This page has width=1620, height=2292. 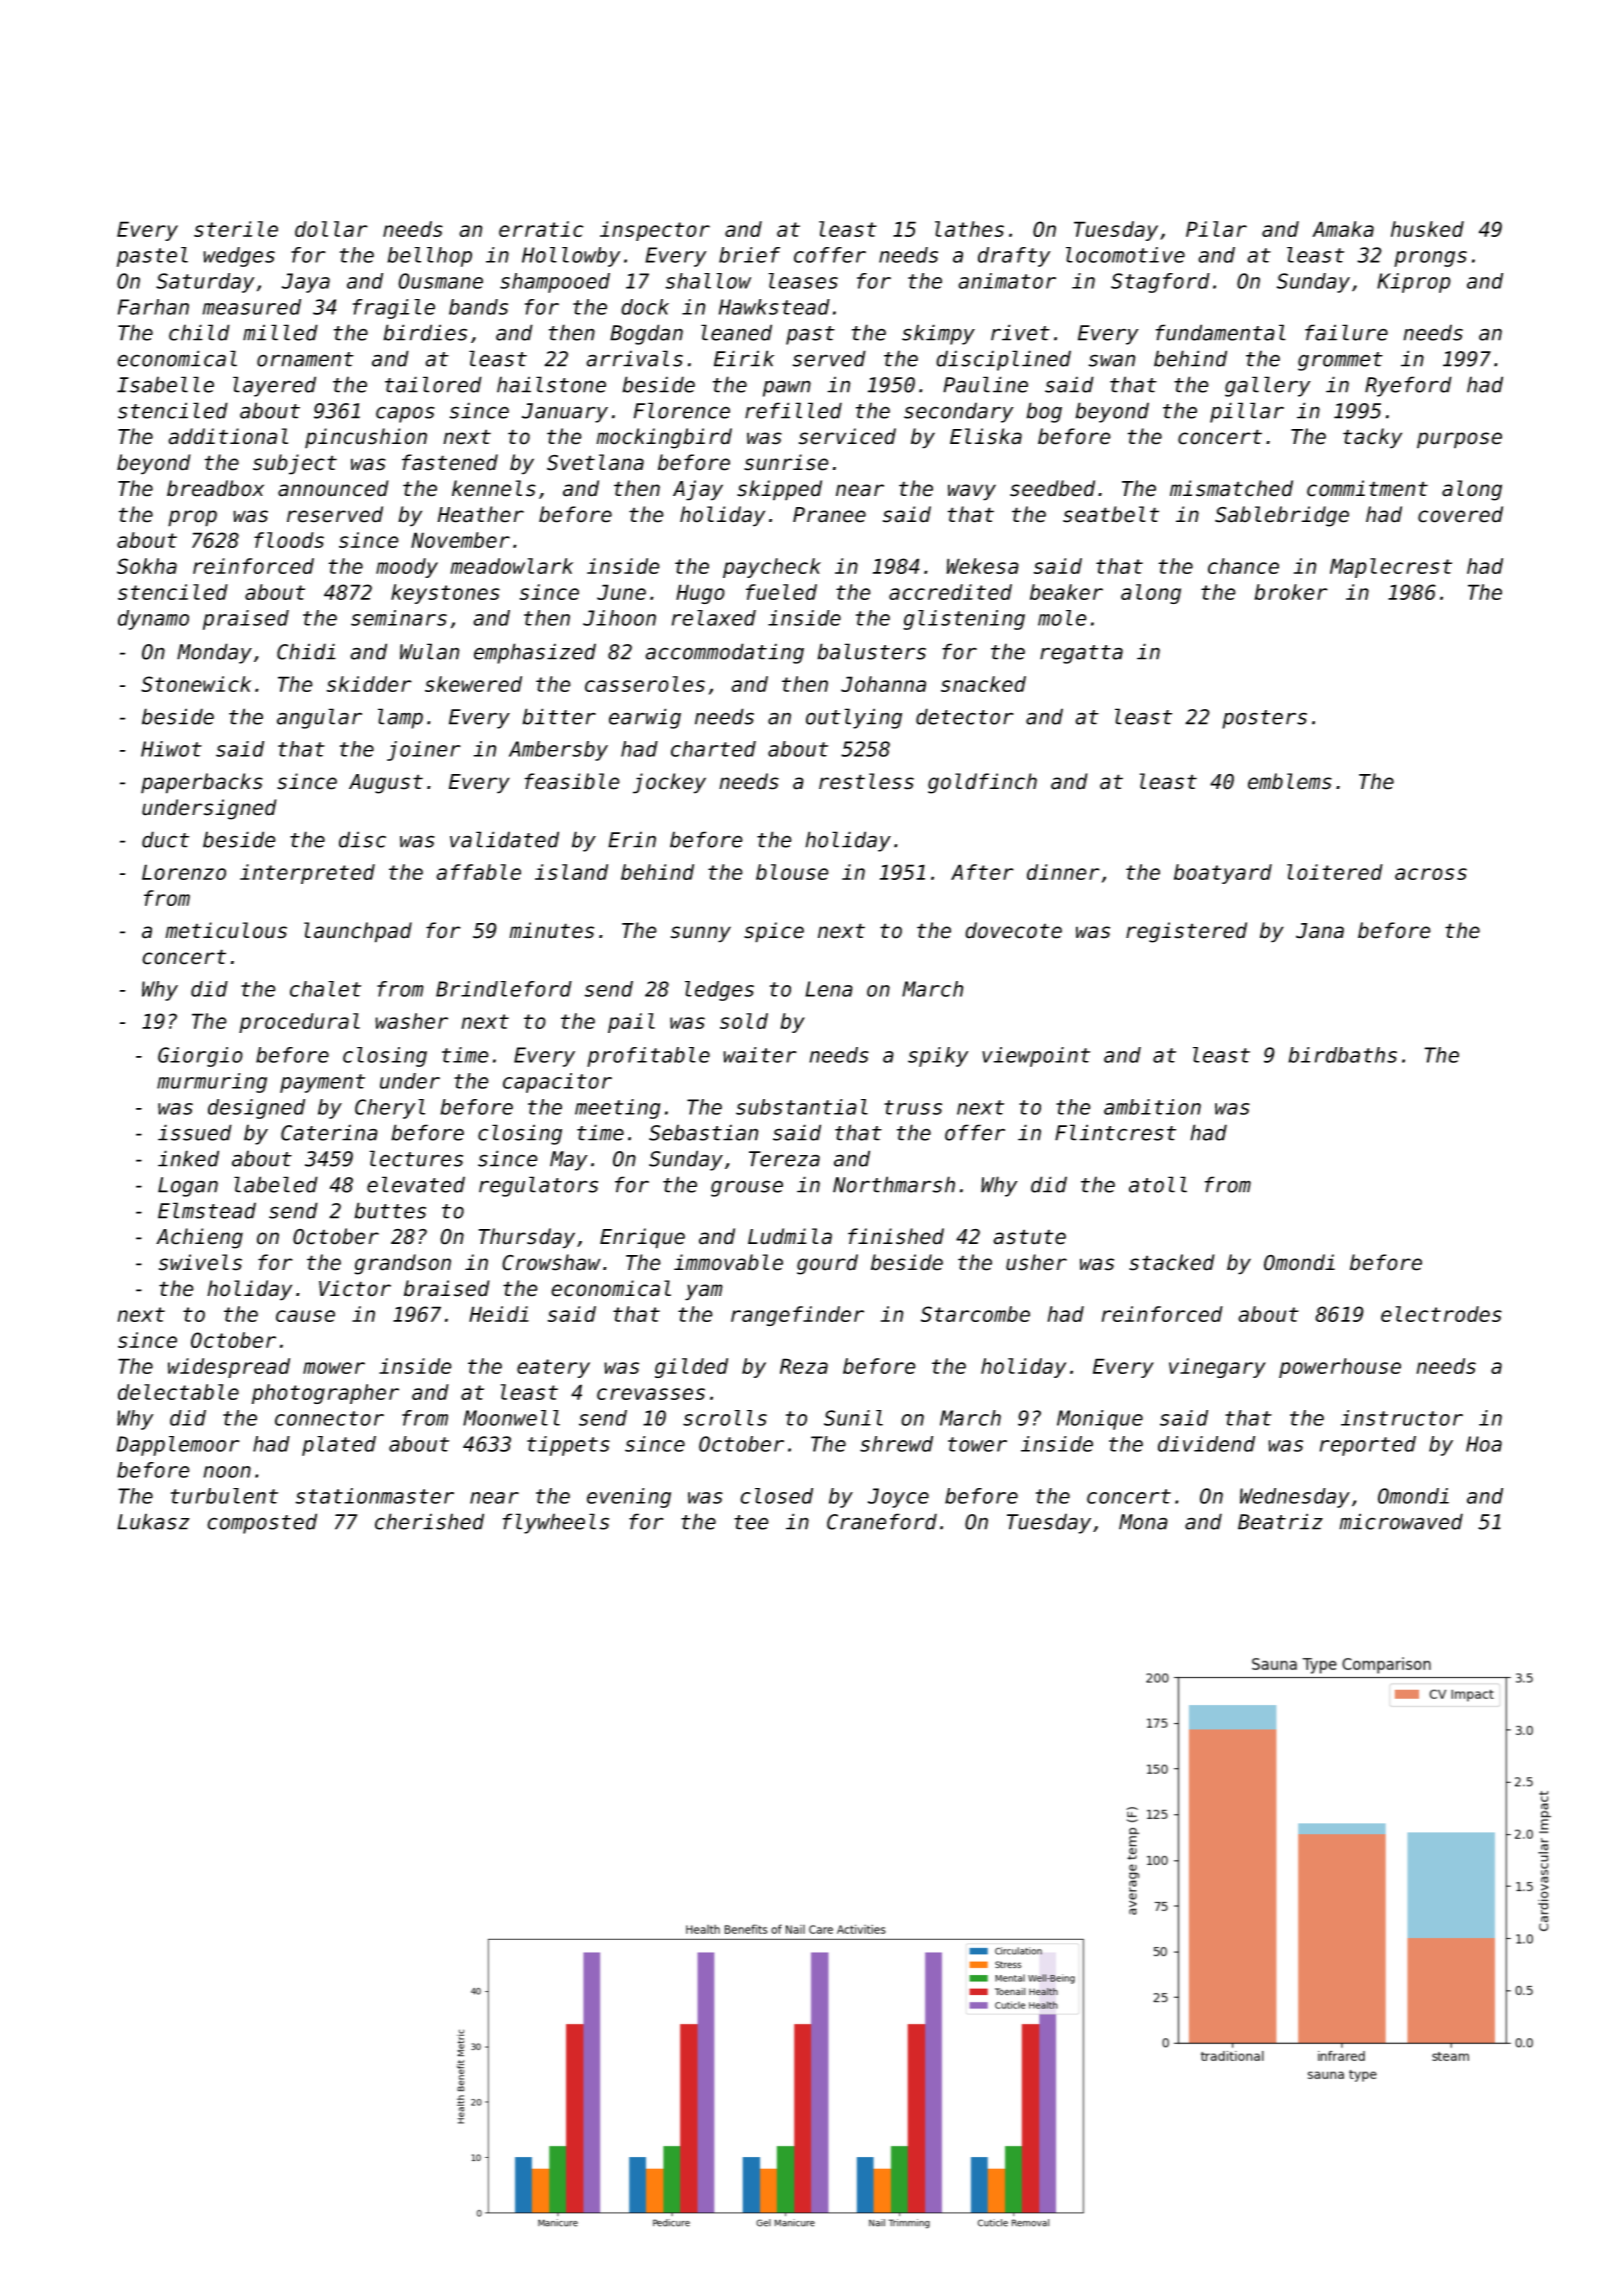 I want to click on Beatriz, so click(x=1280, y=1521).
